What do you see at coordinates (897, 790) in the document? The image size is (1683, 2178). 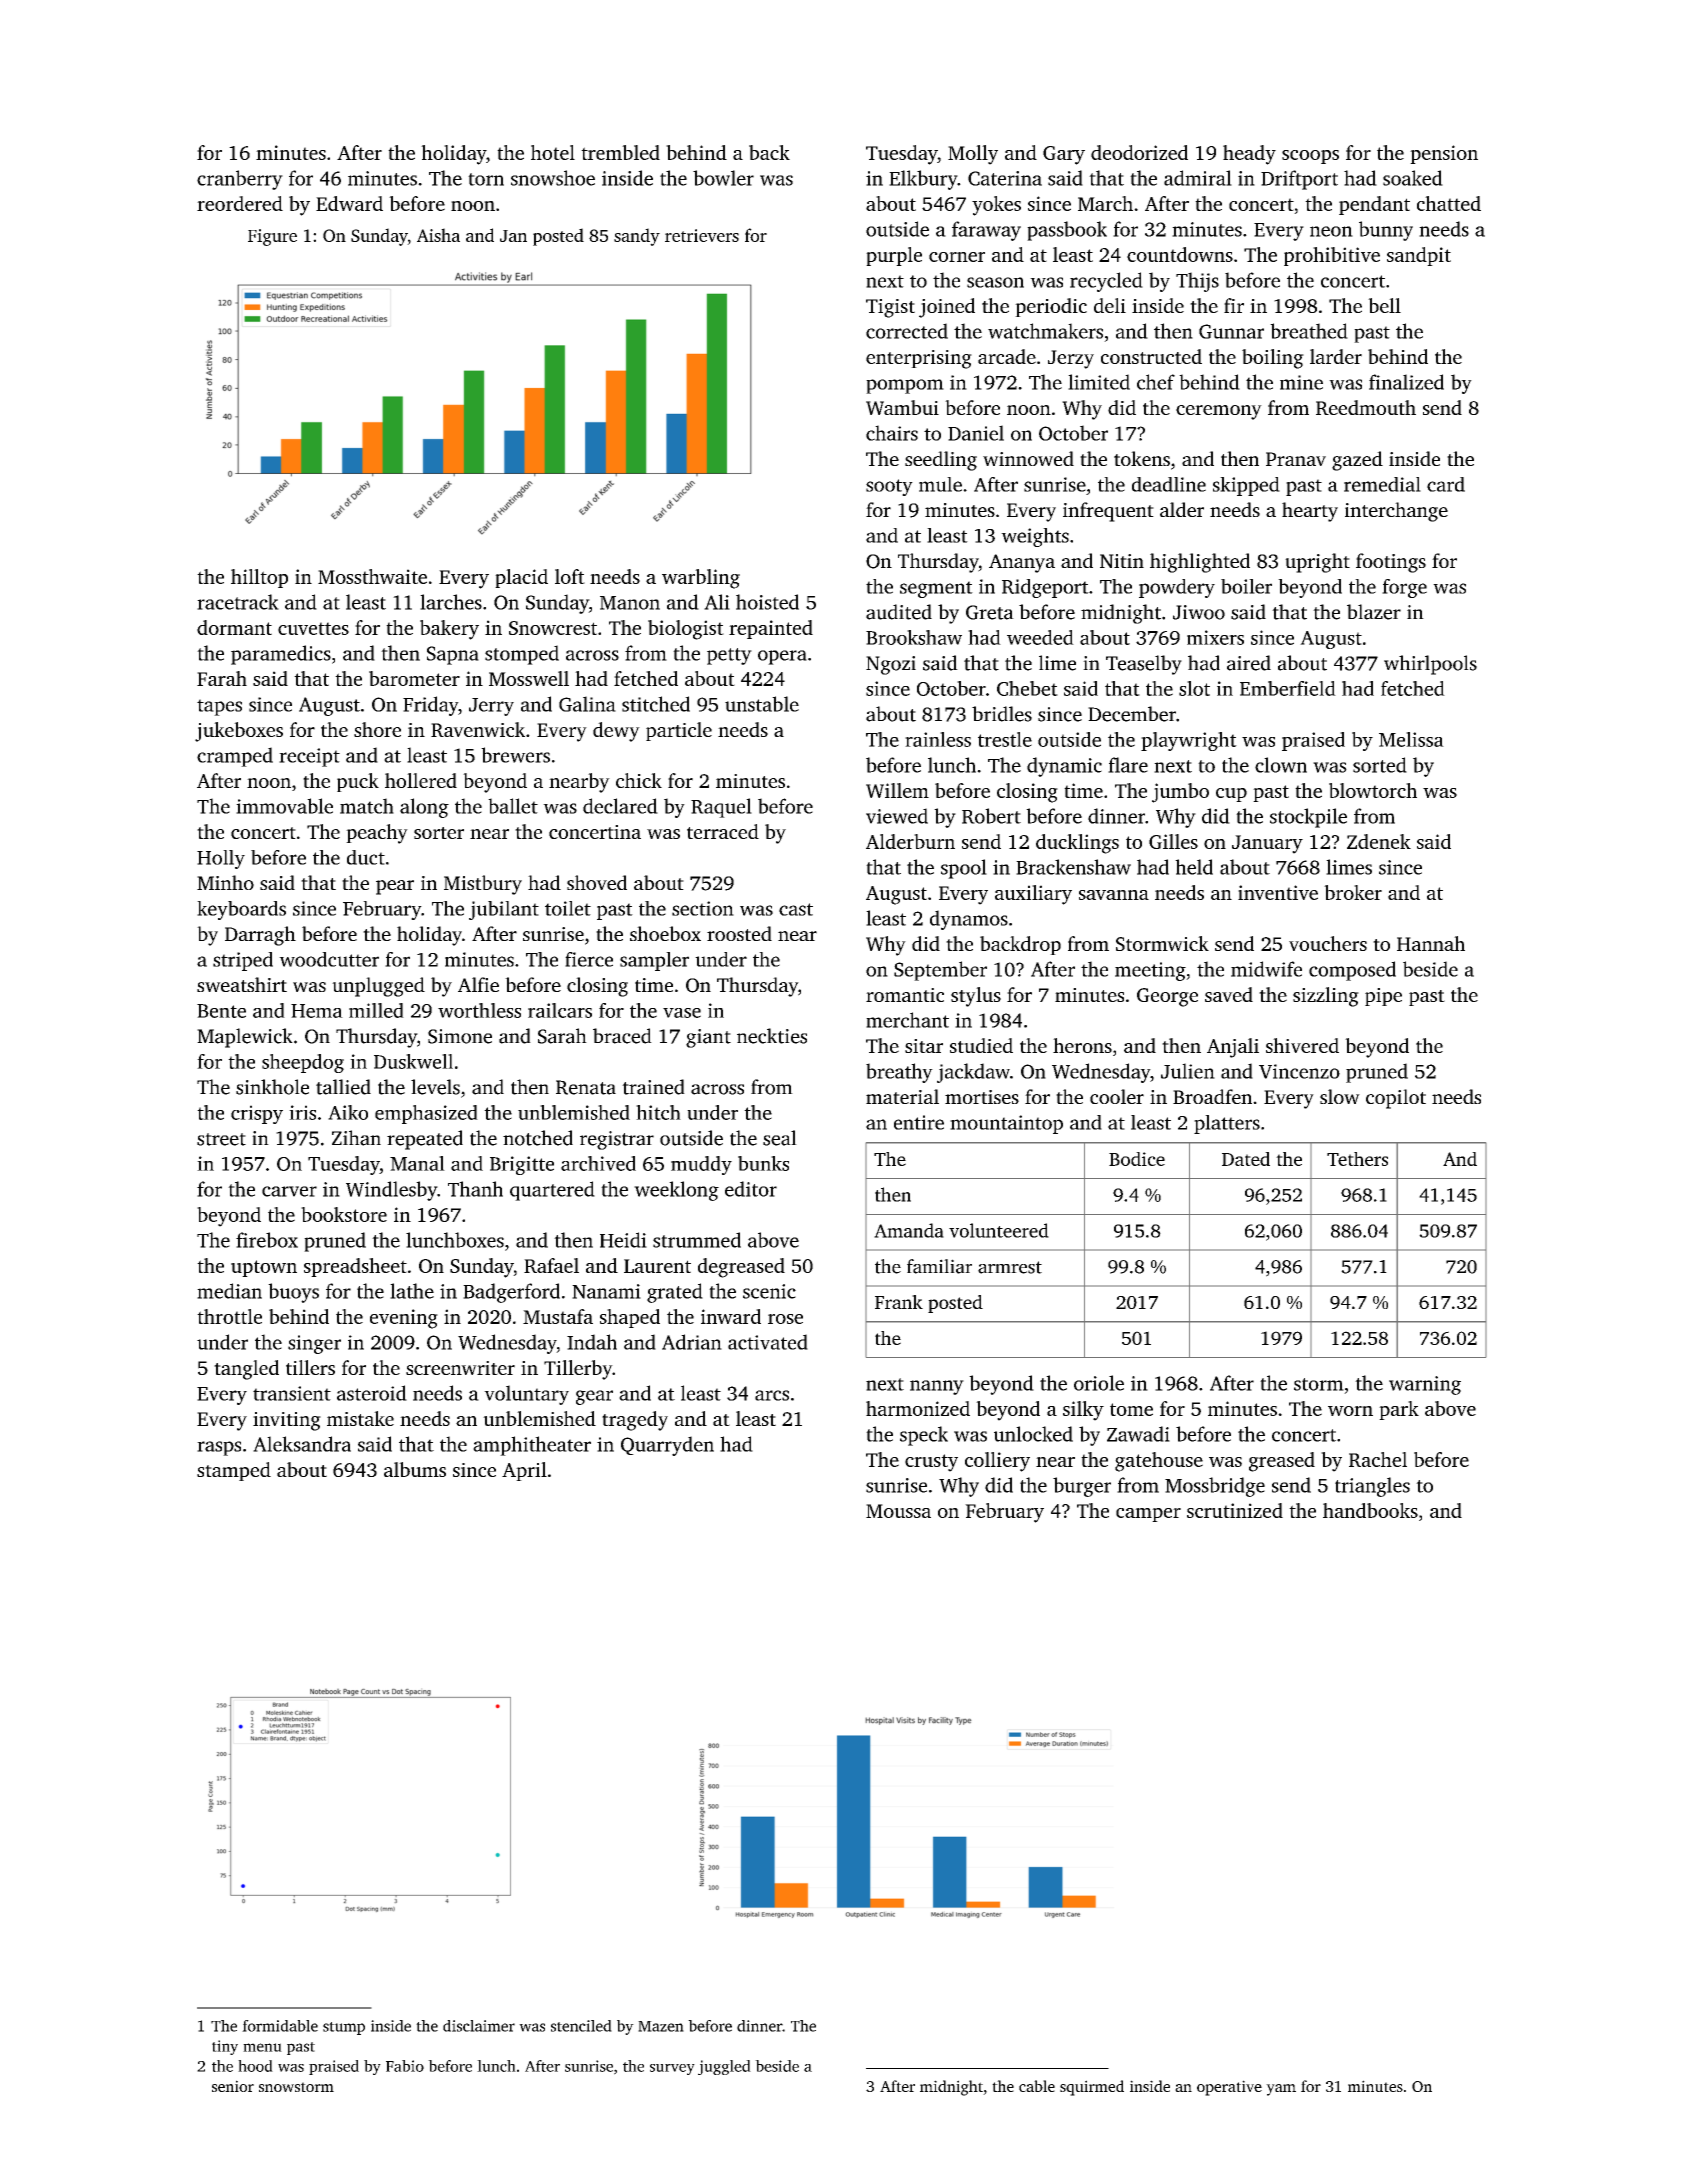 I see `Willem` at bounding box center [897, 790].
